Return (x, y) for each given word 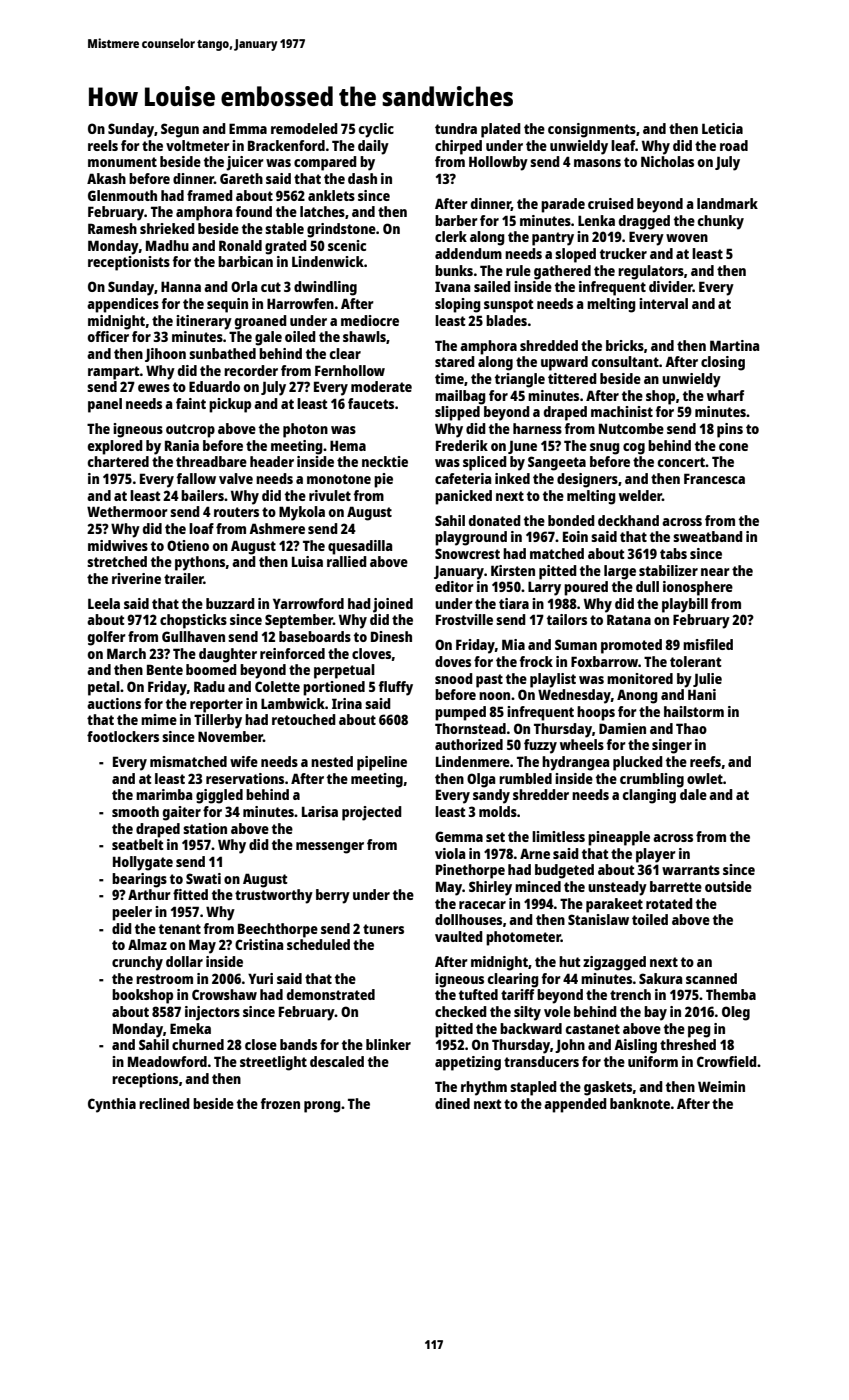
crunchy (137, 963)
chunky (721, 222)
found (253, 211)
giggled (219, 796)
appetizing (468, 1063)
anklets (331, 195)
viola (450, 853)
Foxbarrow (604, 661)
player (656, 855)
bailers (202, 495)
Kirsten (513, 570)
